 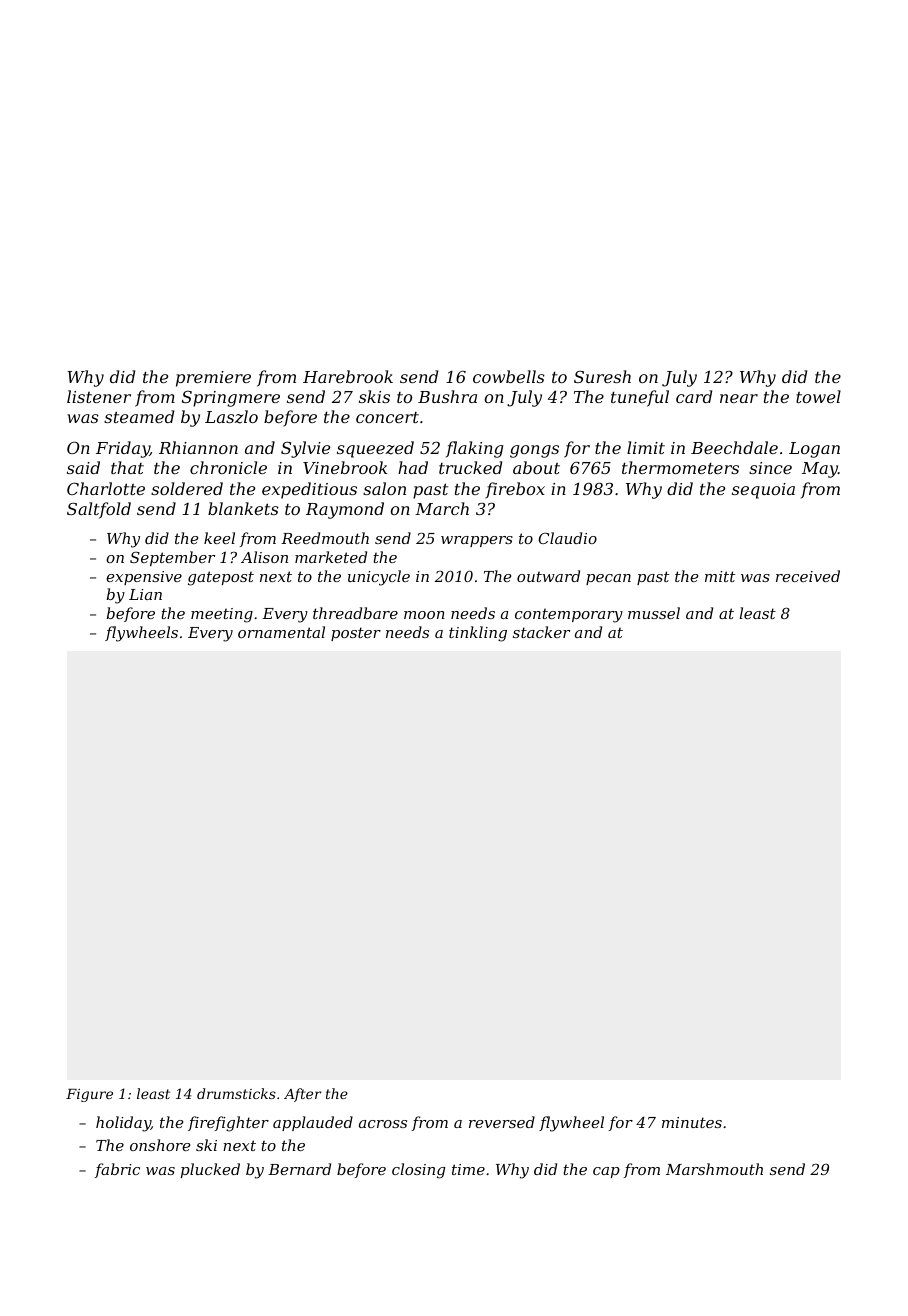 I want to click on minutes, so click(x=692, y=1122).
